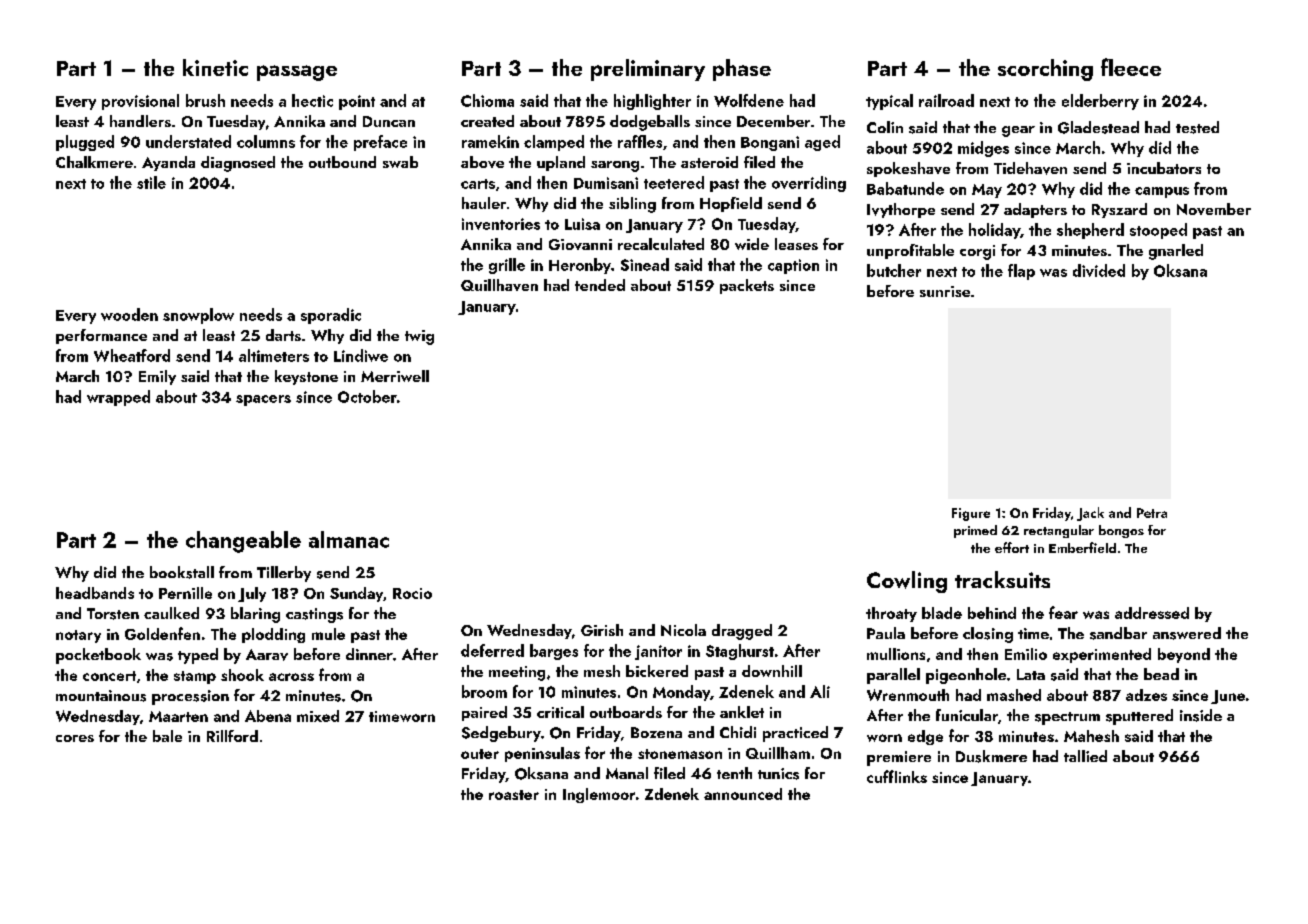 This document has height=924, width=1308. What do you see at coordinates (1152, 513) in the document?
I see `Petra` at bounding box center [1152, 513].
